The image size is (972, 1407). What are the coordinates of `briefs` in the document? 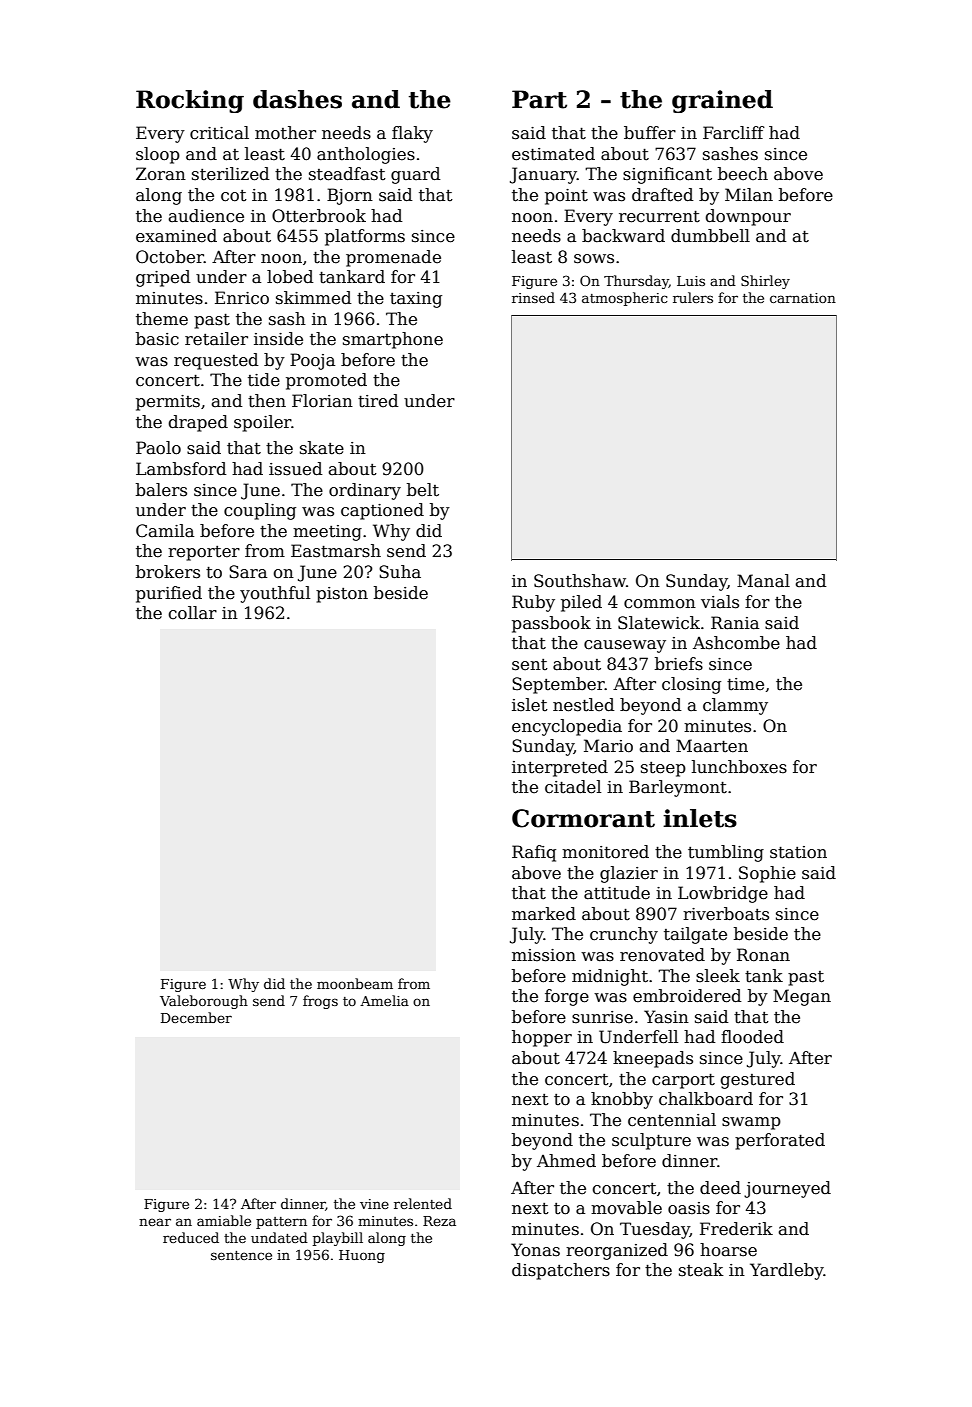 It's located at (679, 664).
